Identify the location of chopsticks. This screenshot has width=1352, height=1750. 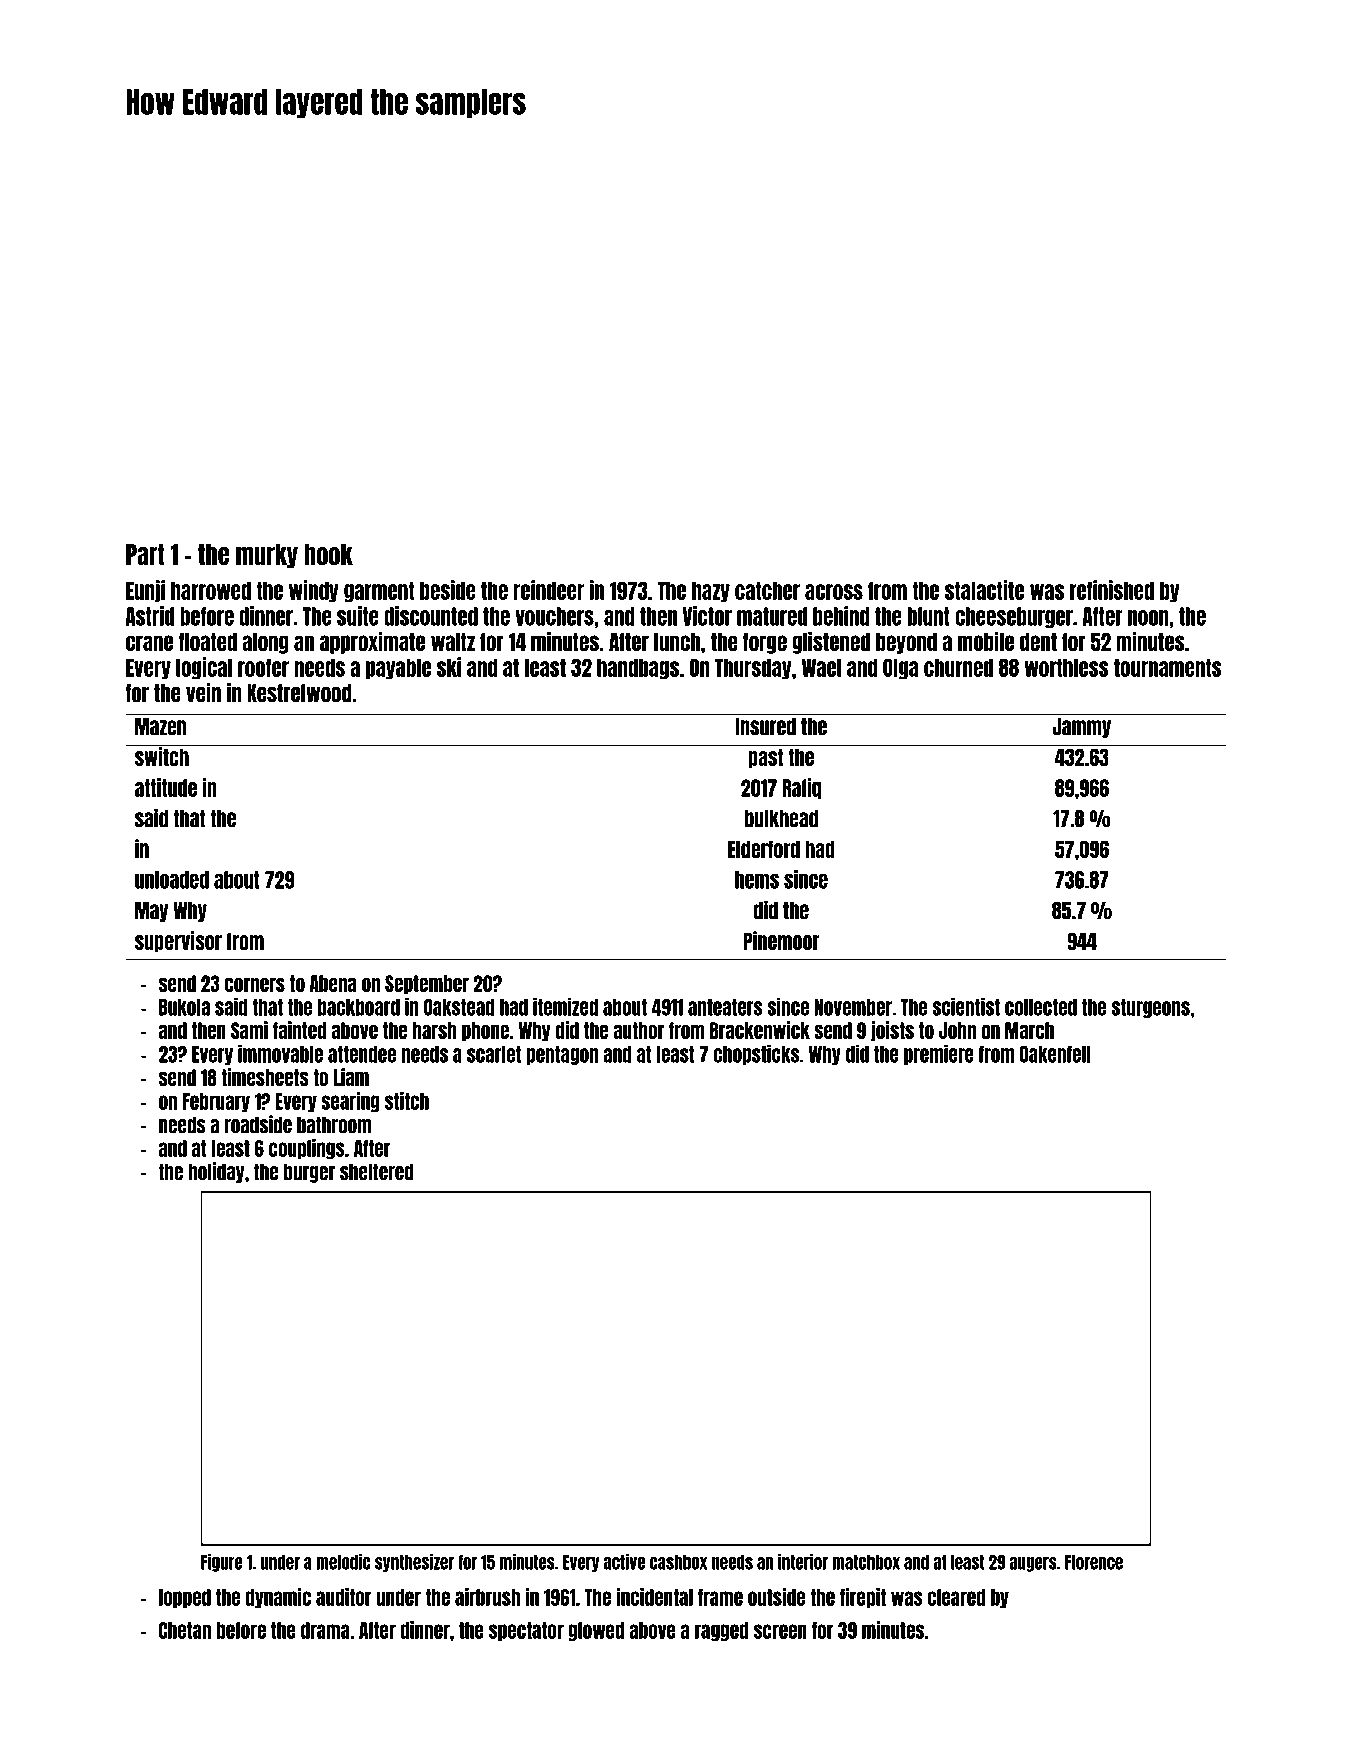
(757, 1055).
